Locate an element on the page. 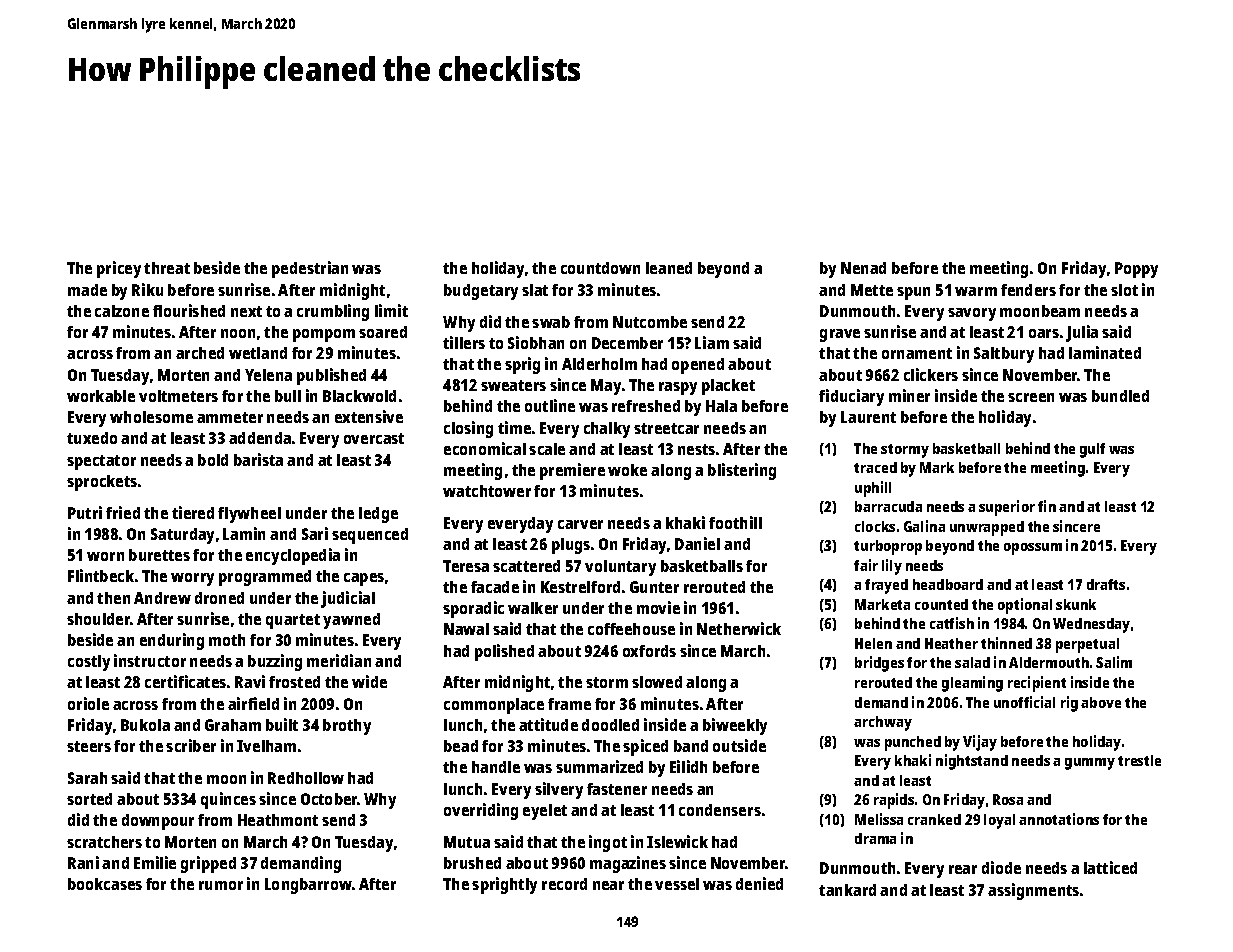 The height and width of the document is (952, 1233). Poppy is located at coordinates (1136, 270).
